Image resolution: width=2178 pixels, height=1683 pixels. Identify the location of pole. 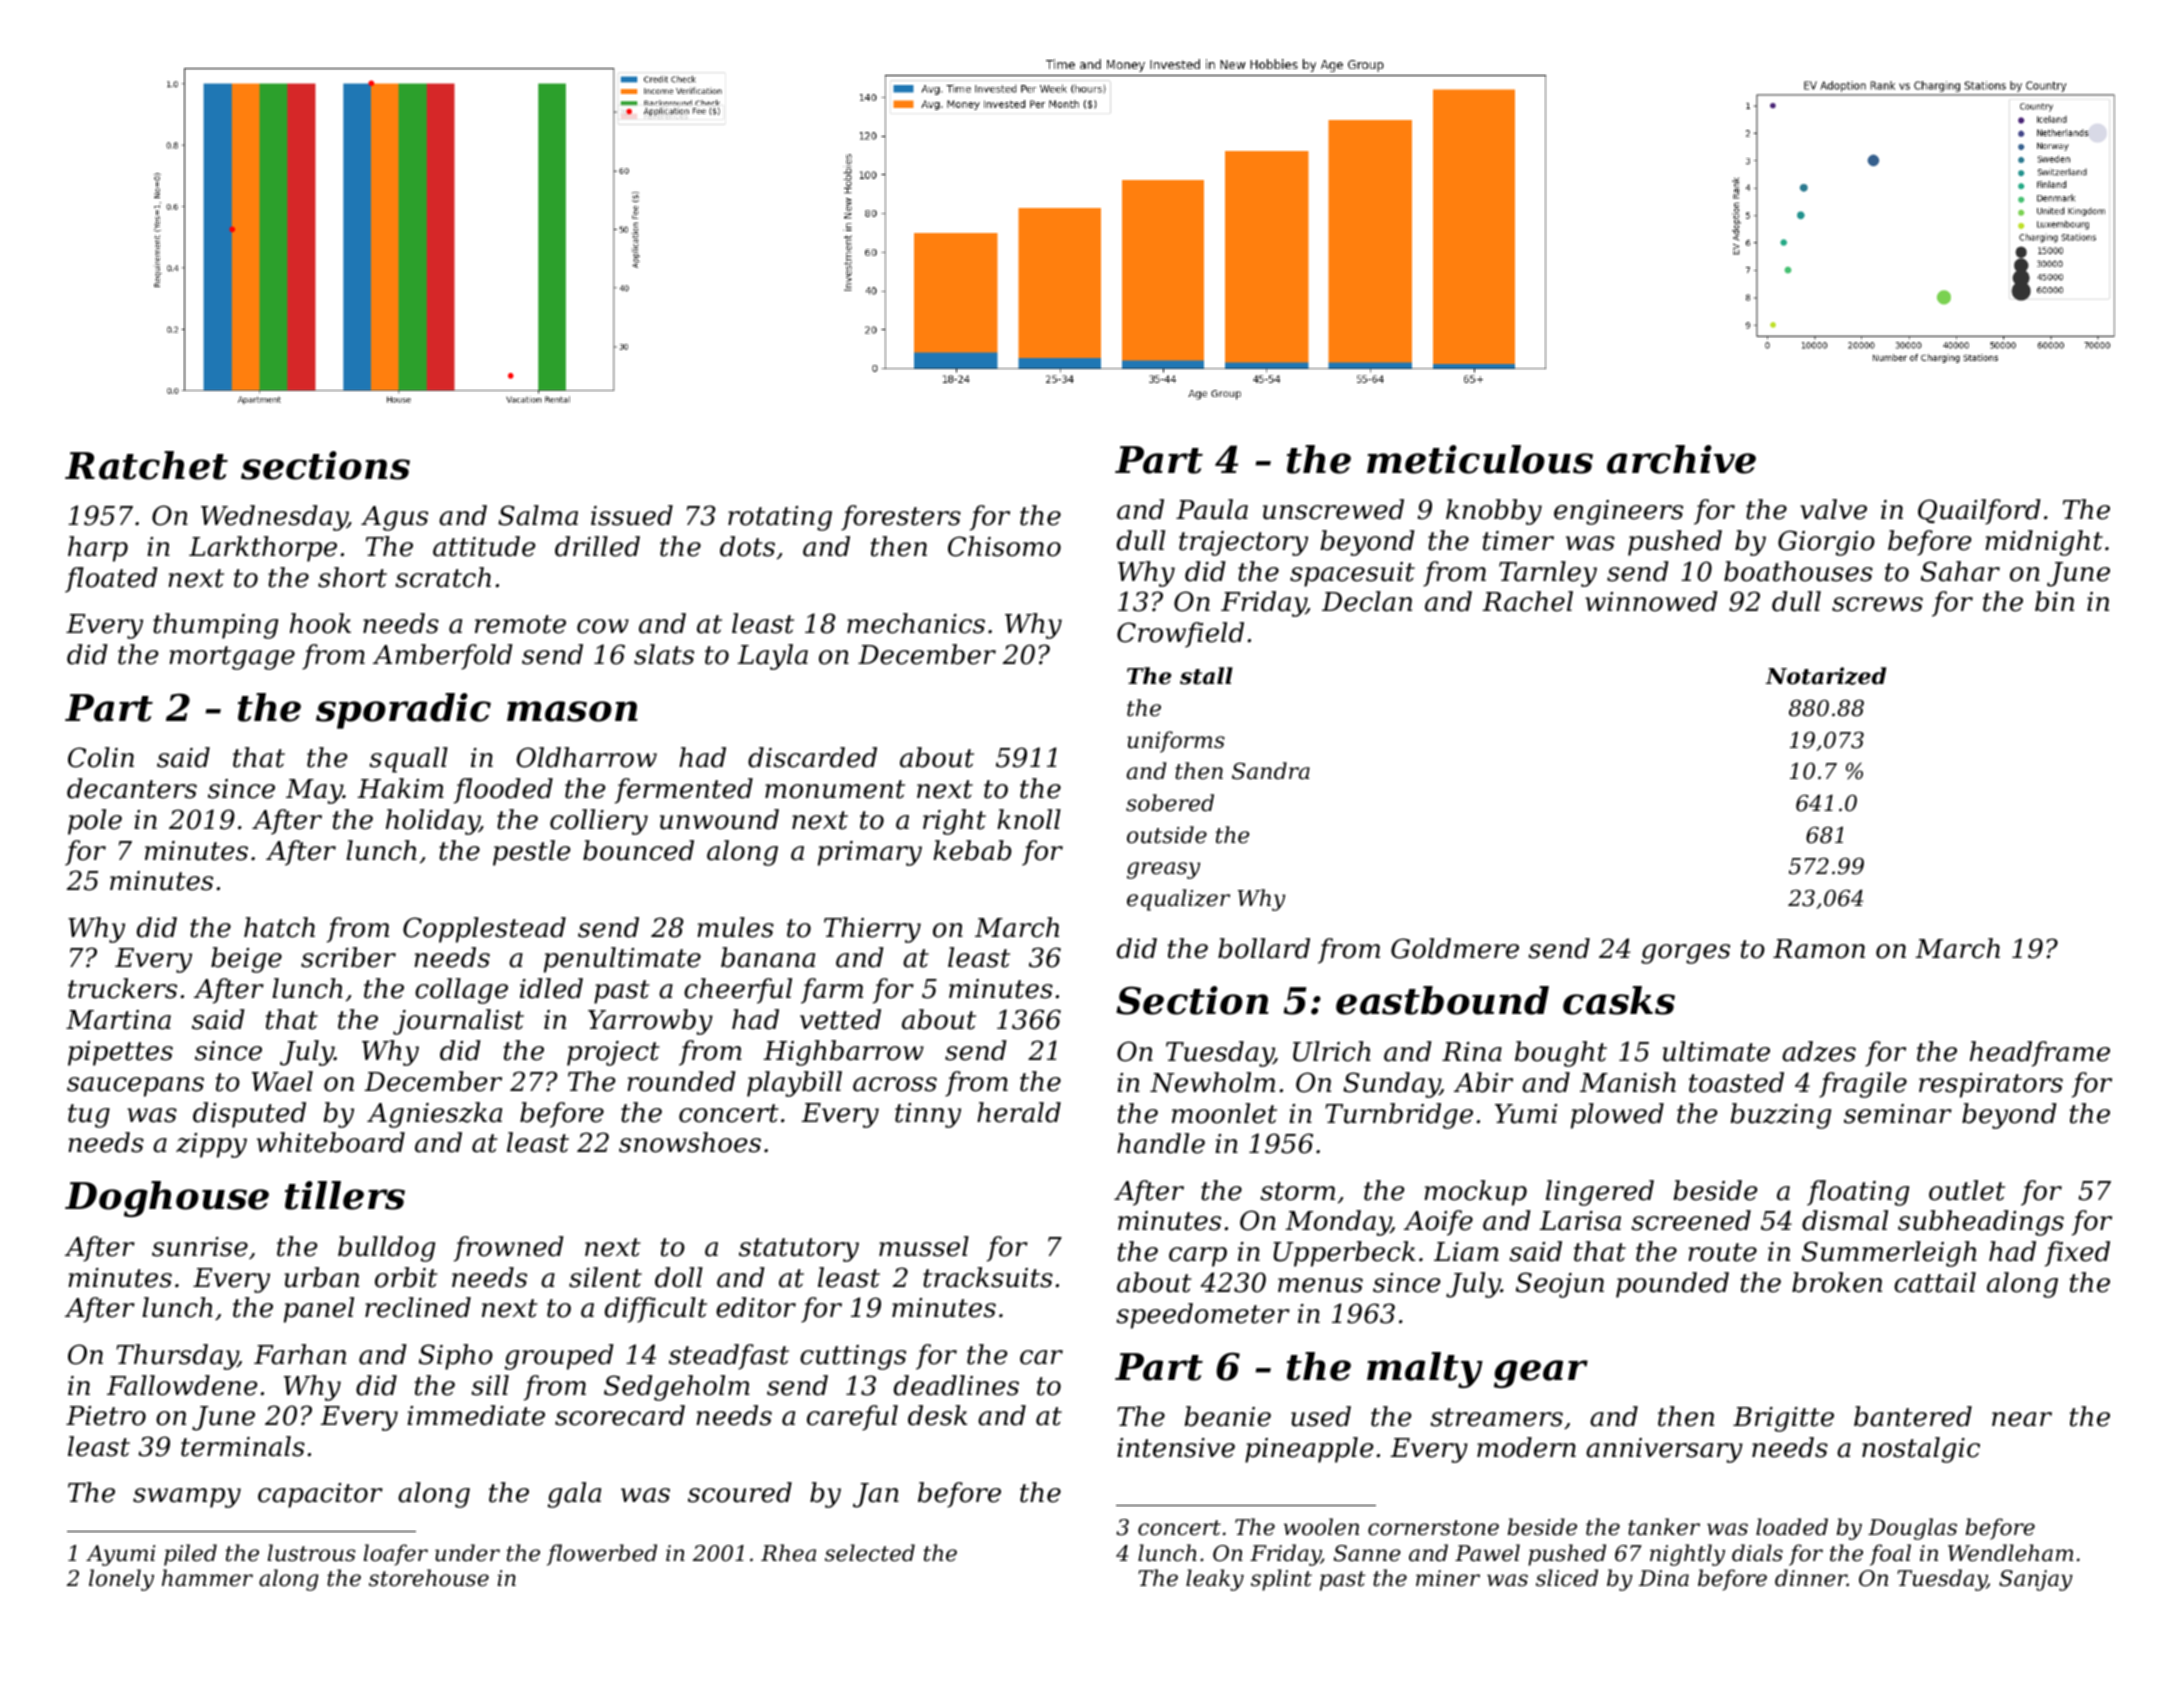
(95, 822).
